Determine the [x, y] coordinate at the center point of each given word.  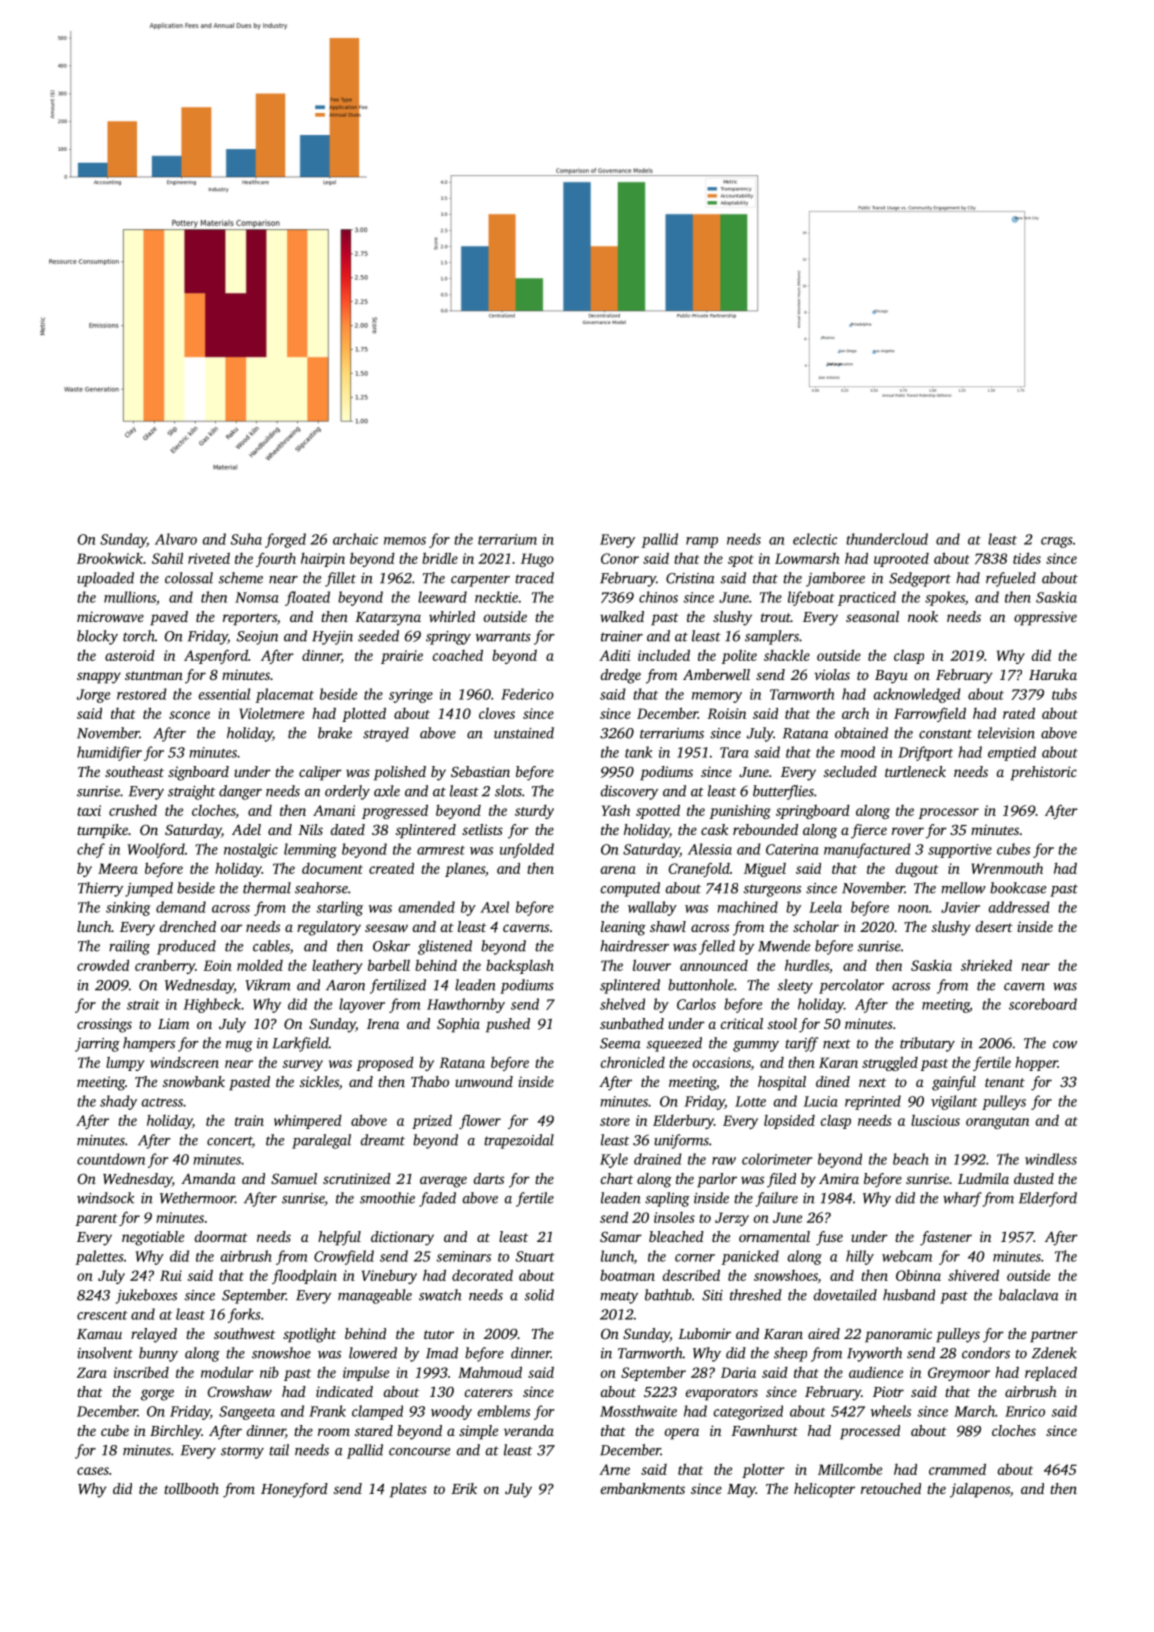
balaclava [1029, 1295]
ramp [702, 542]
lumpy [125, 1063]
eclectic [815, 539]
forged [285, 540]
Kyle [614, 1160]
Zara [92, 1372]
